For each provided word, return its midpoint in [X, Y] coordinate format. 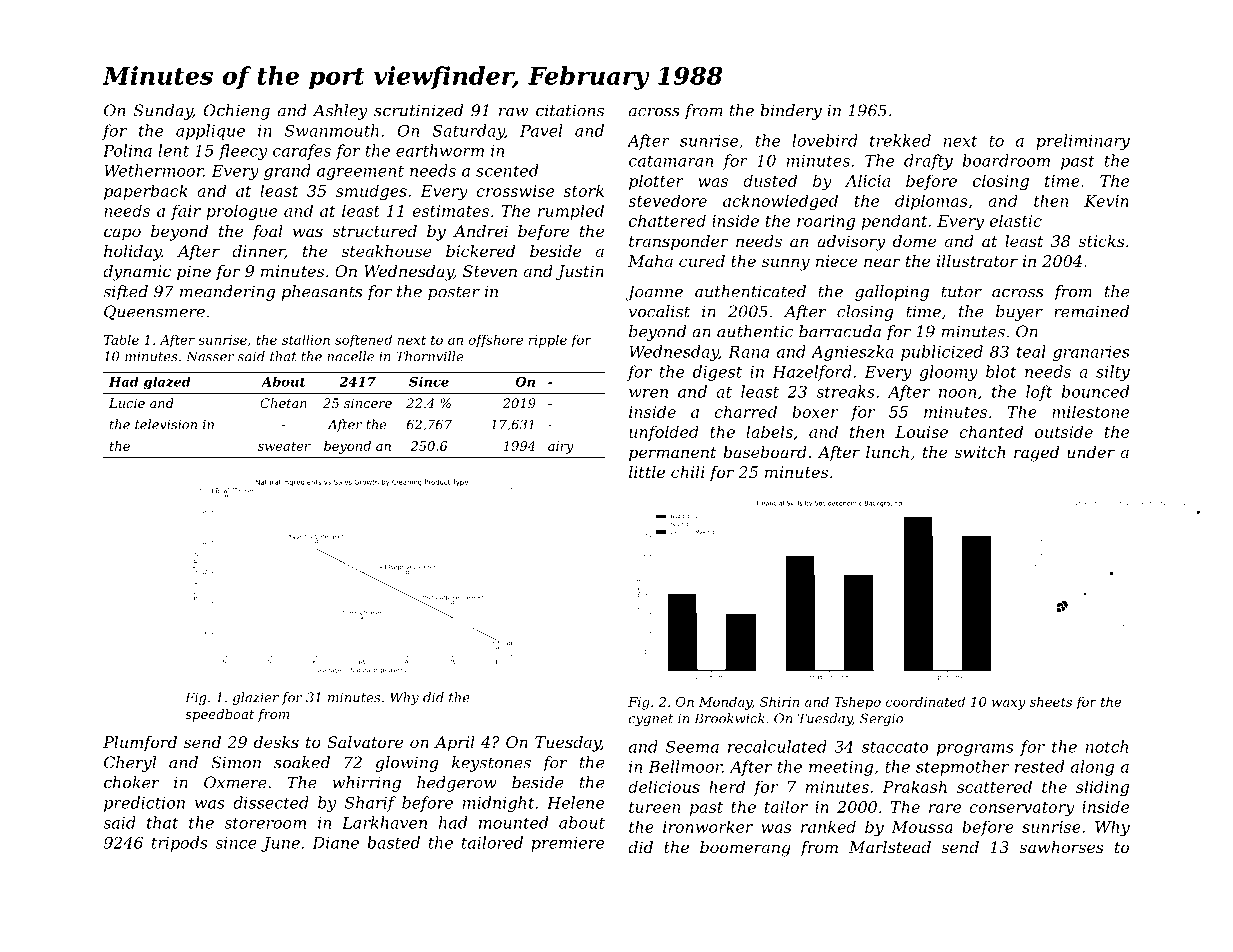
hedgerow [457, 784]
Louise [921, 432]
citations [570, 110]
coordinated [925, 701]
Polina [127, 150]
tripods [180, 844]
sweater [284, 446]
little [647, 472]
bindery [791, 112]
